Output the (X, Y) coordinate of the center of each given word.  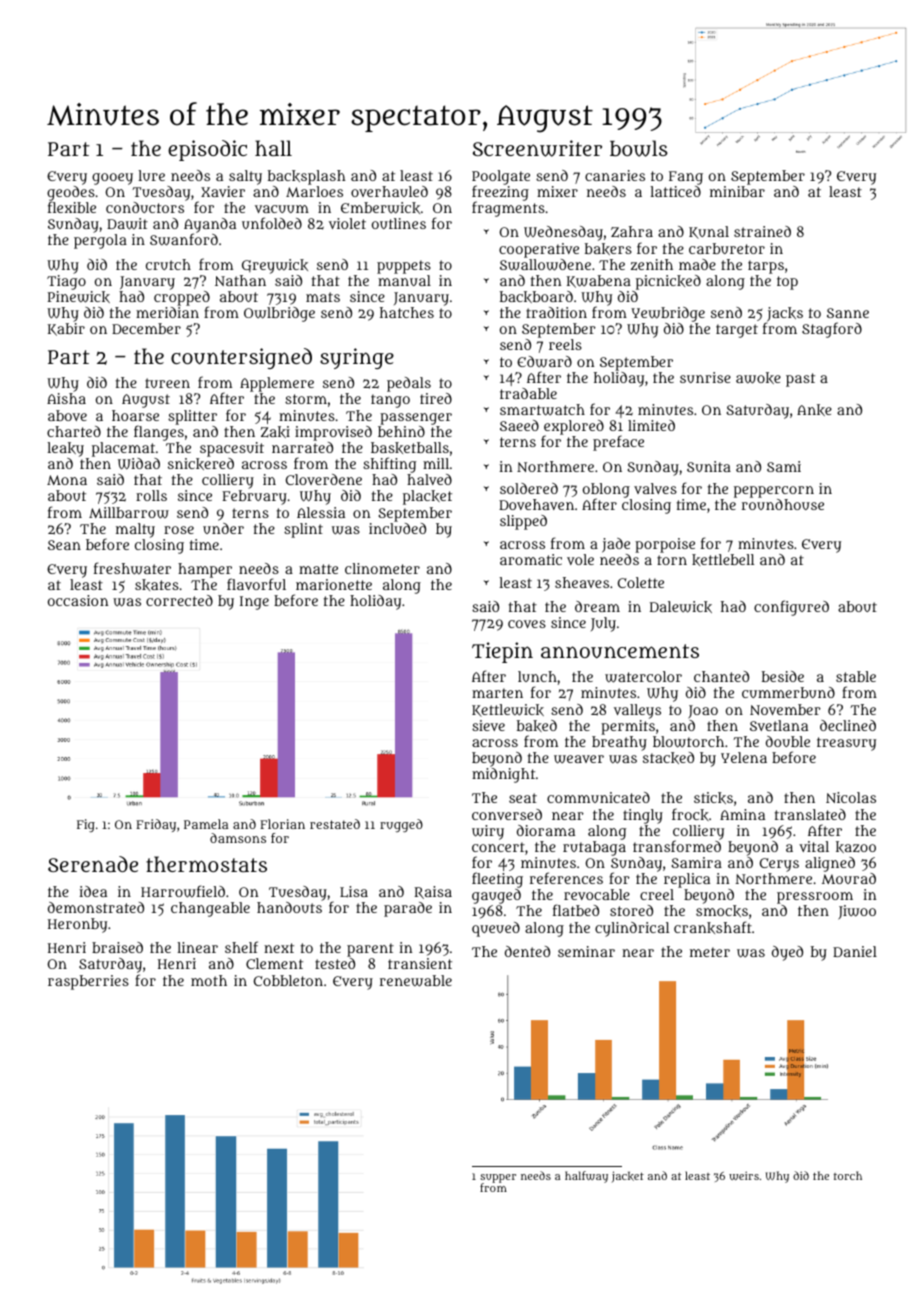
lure (151, 175)
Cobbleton (288, 980)
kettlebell (723, 560)
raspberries (88, 982)
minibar (737, 191)
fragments (508, 209)
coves (527, 624)
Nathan (240, 280)
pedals (409, 384)
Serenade (93, 864)
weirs (744, 1175)
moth (209, 980)
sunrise (705, 377)
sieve (488, 725)
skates (157, 585)
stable (856, 676)
